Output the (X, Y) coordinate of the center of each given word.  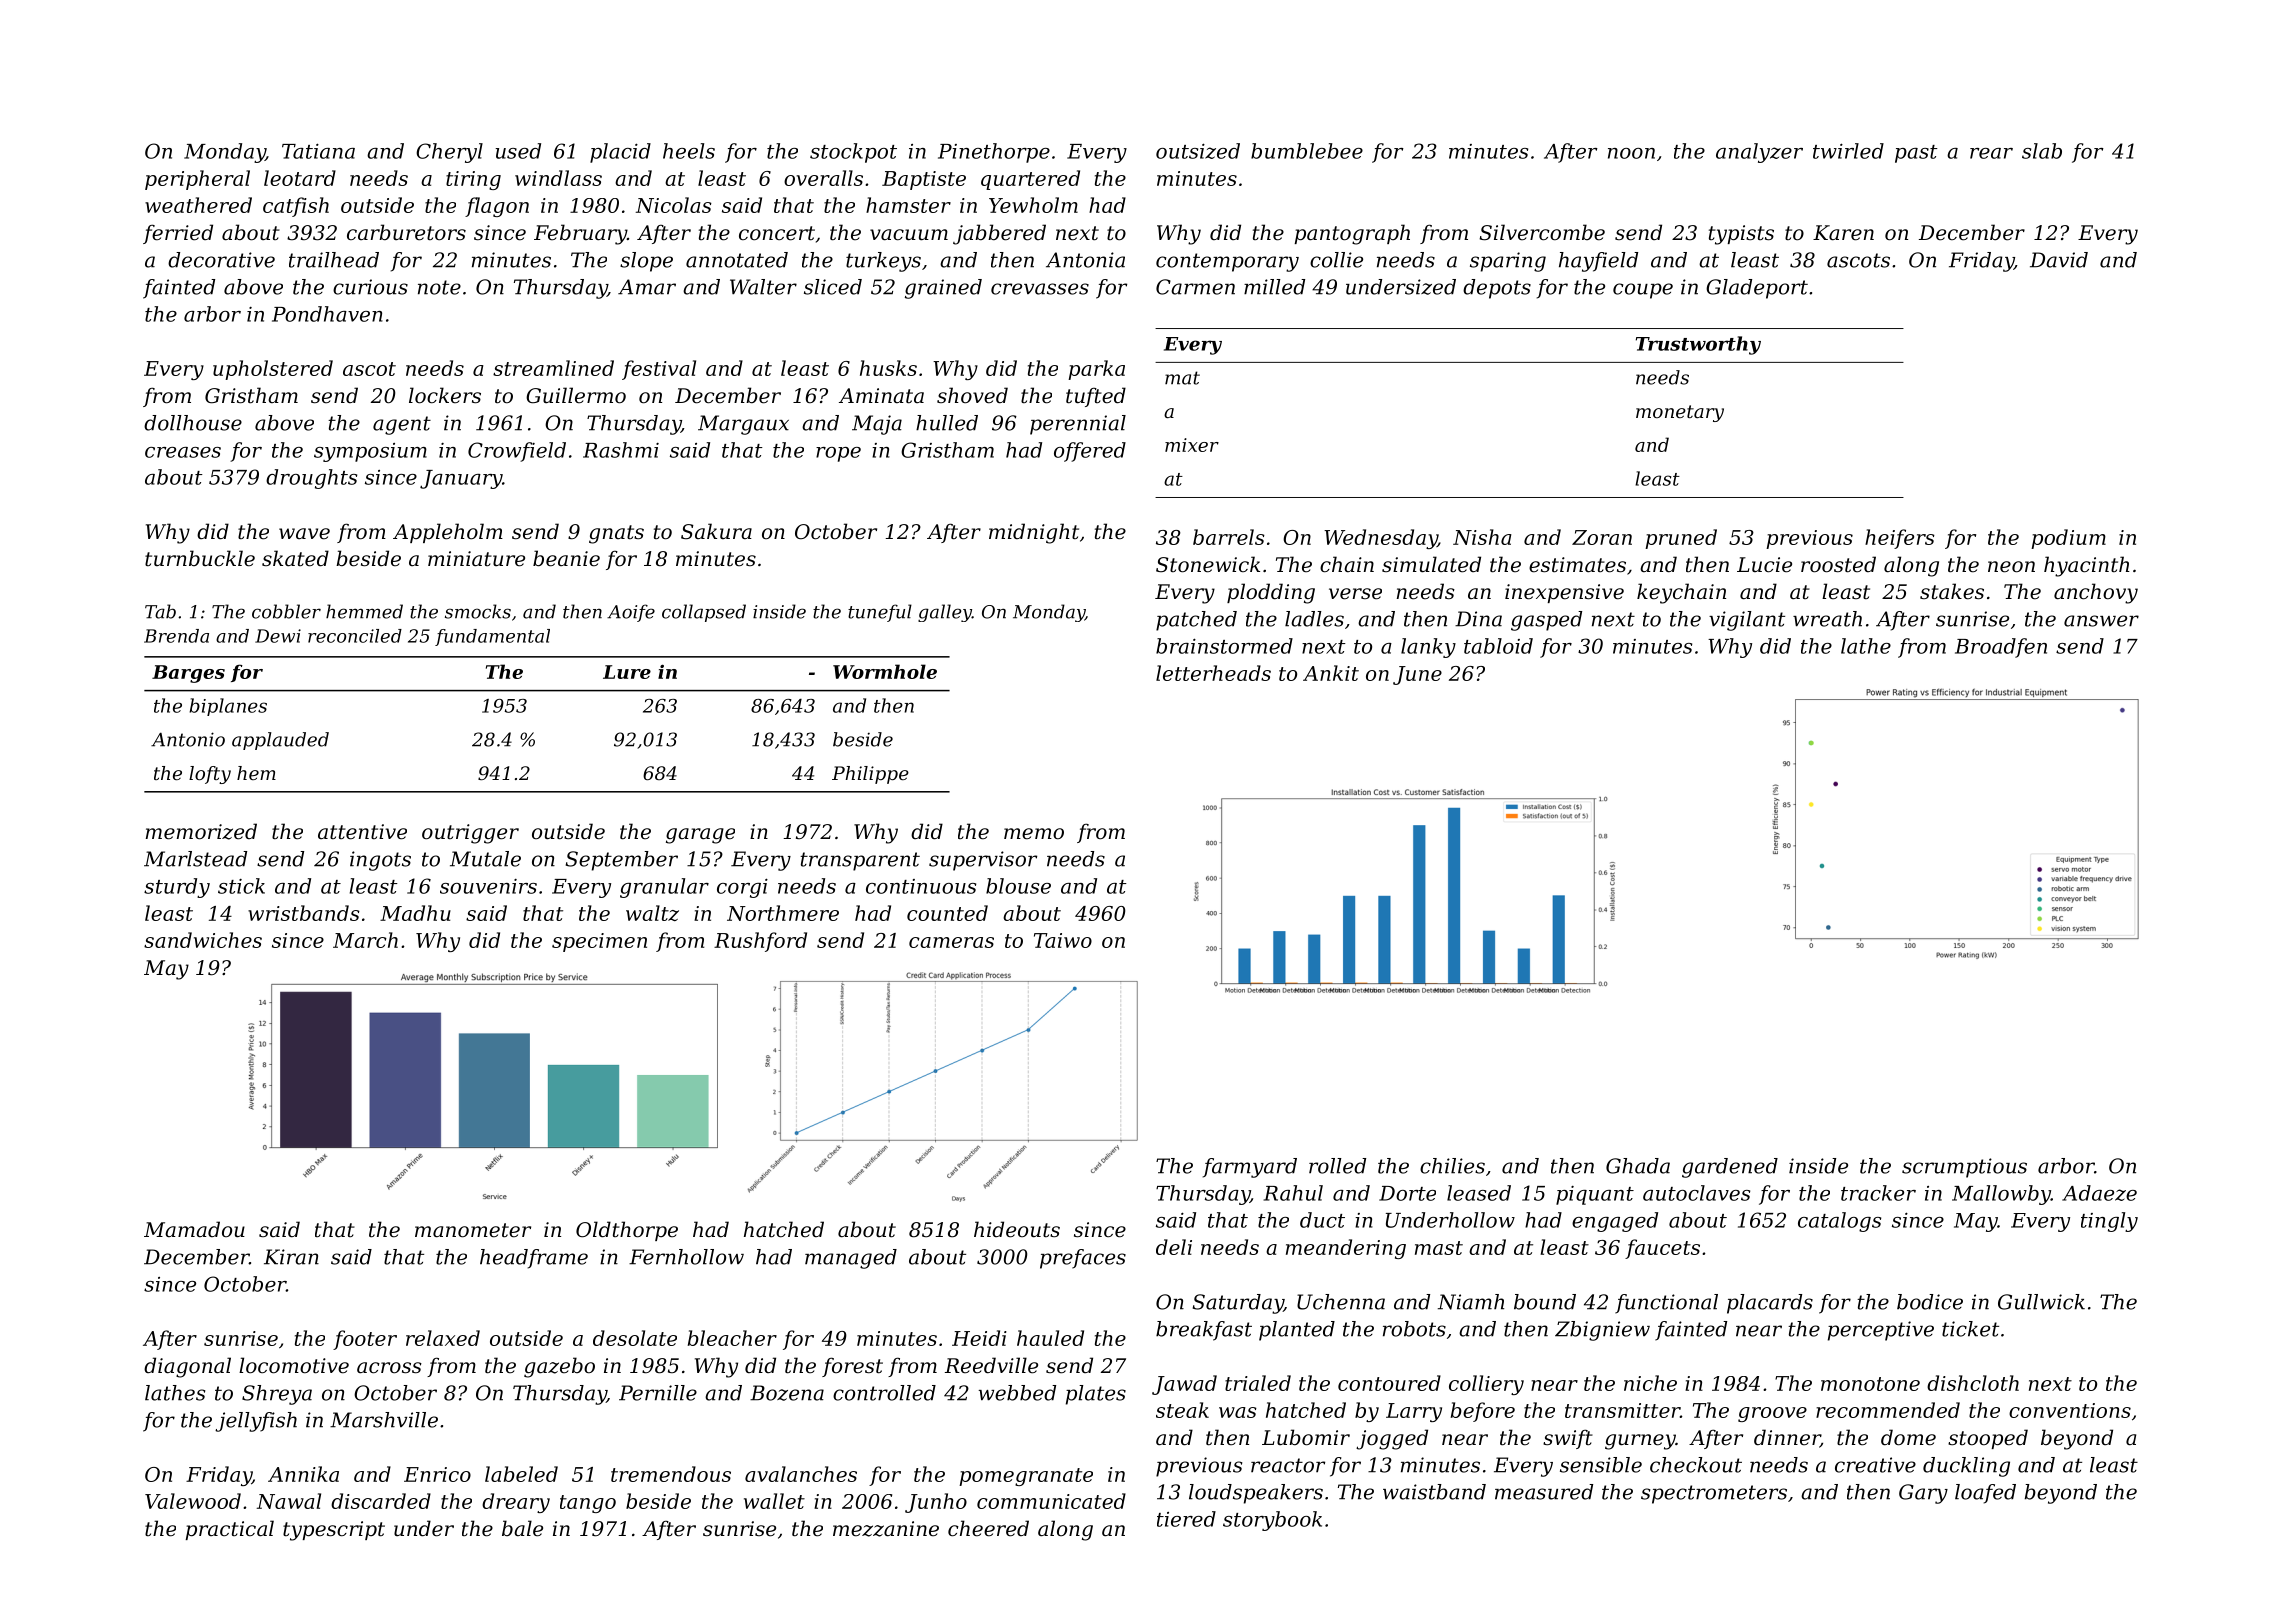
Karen (1843, 233)
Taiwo (1063, 940)
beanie (566, 558)
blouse (1018, 886)
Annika (303, 1474)
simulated (1431, 564)
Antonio (188, 739)
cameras (951, 942)
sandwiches (203, 940)
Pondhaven (327, 314)
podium (2068, 539)
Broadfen (2001, 648)
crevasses (1040, 289)
